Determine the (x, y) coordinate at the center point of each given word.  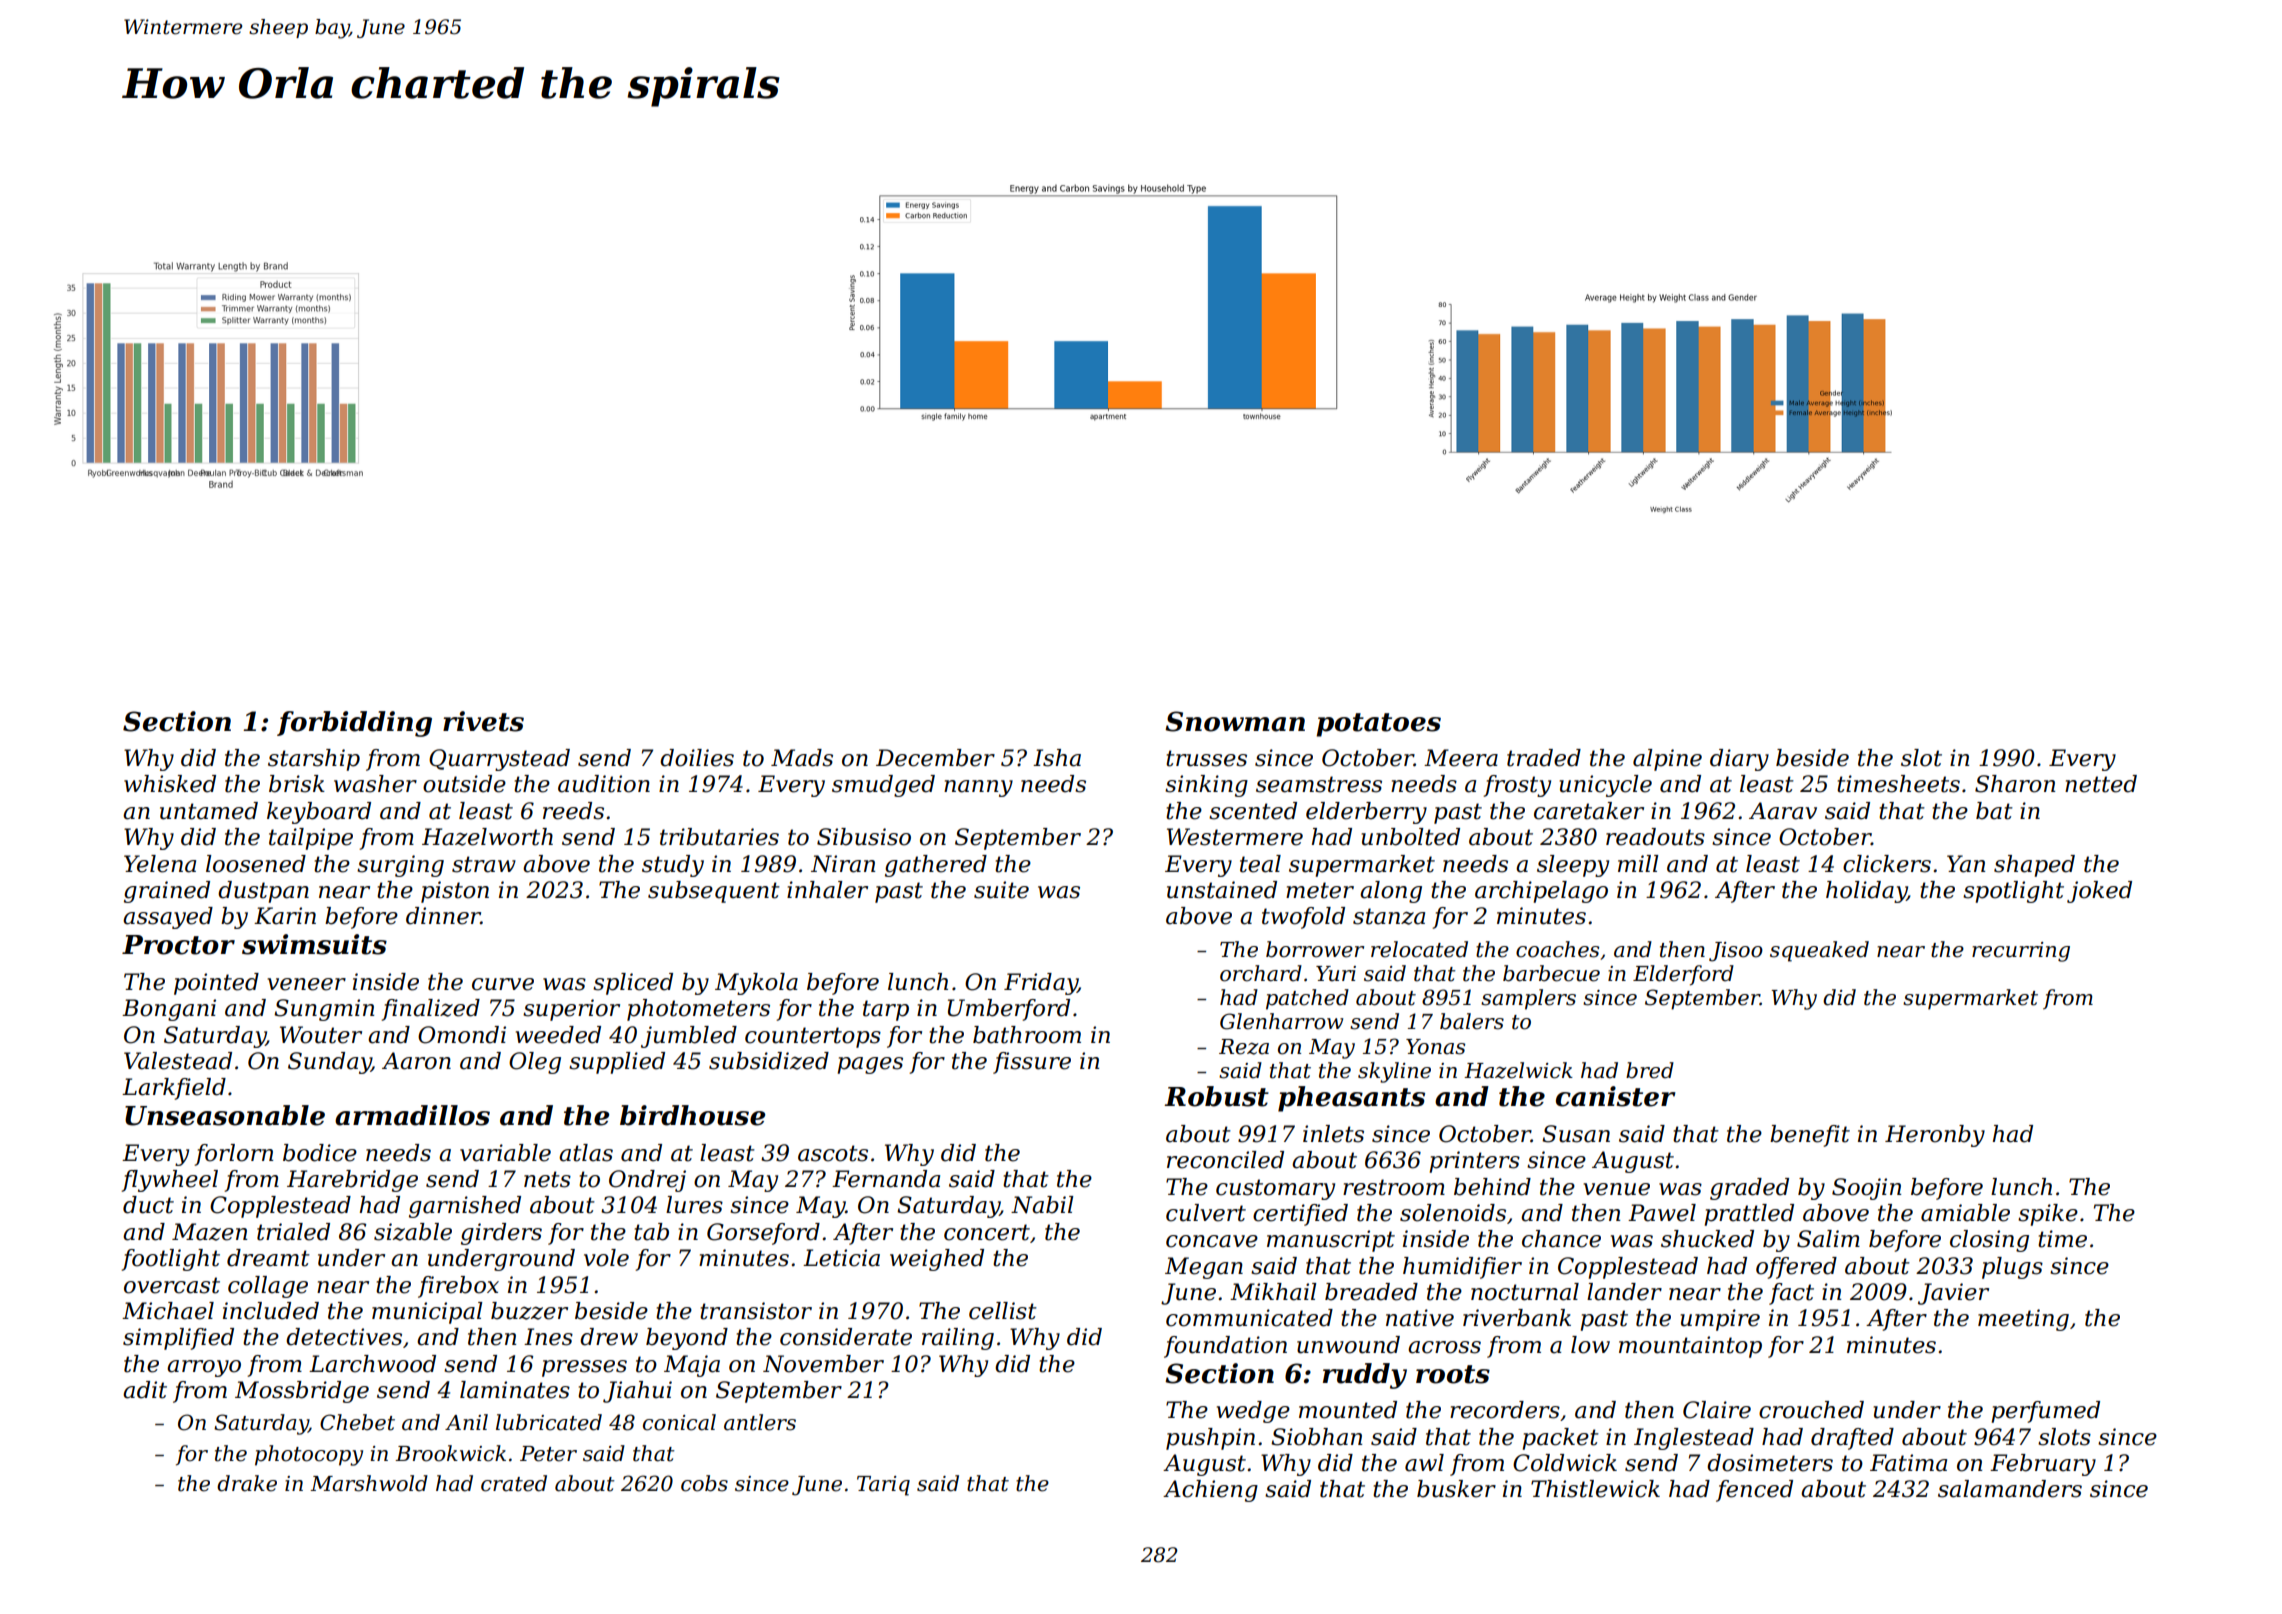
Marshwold (369, 1483)
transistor (756, 1311)
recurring (2021, 952)
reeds (573, 811)
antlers (760, 1422)
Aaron (416, 1061)
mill (1638, 863)
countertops (813, 1037)
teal (1260, 864)
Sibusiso (864, 837)
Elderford (1683, 975)
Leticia (841, 1258)
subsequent (714, 892)
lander (1624, 1292)
